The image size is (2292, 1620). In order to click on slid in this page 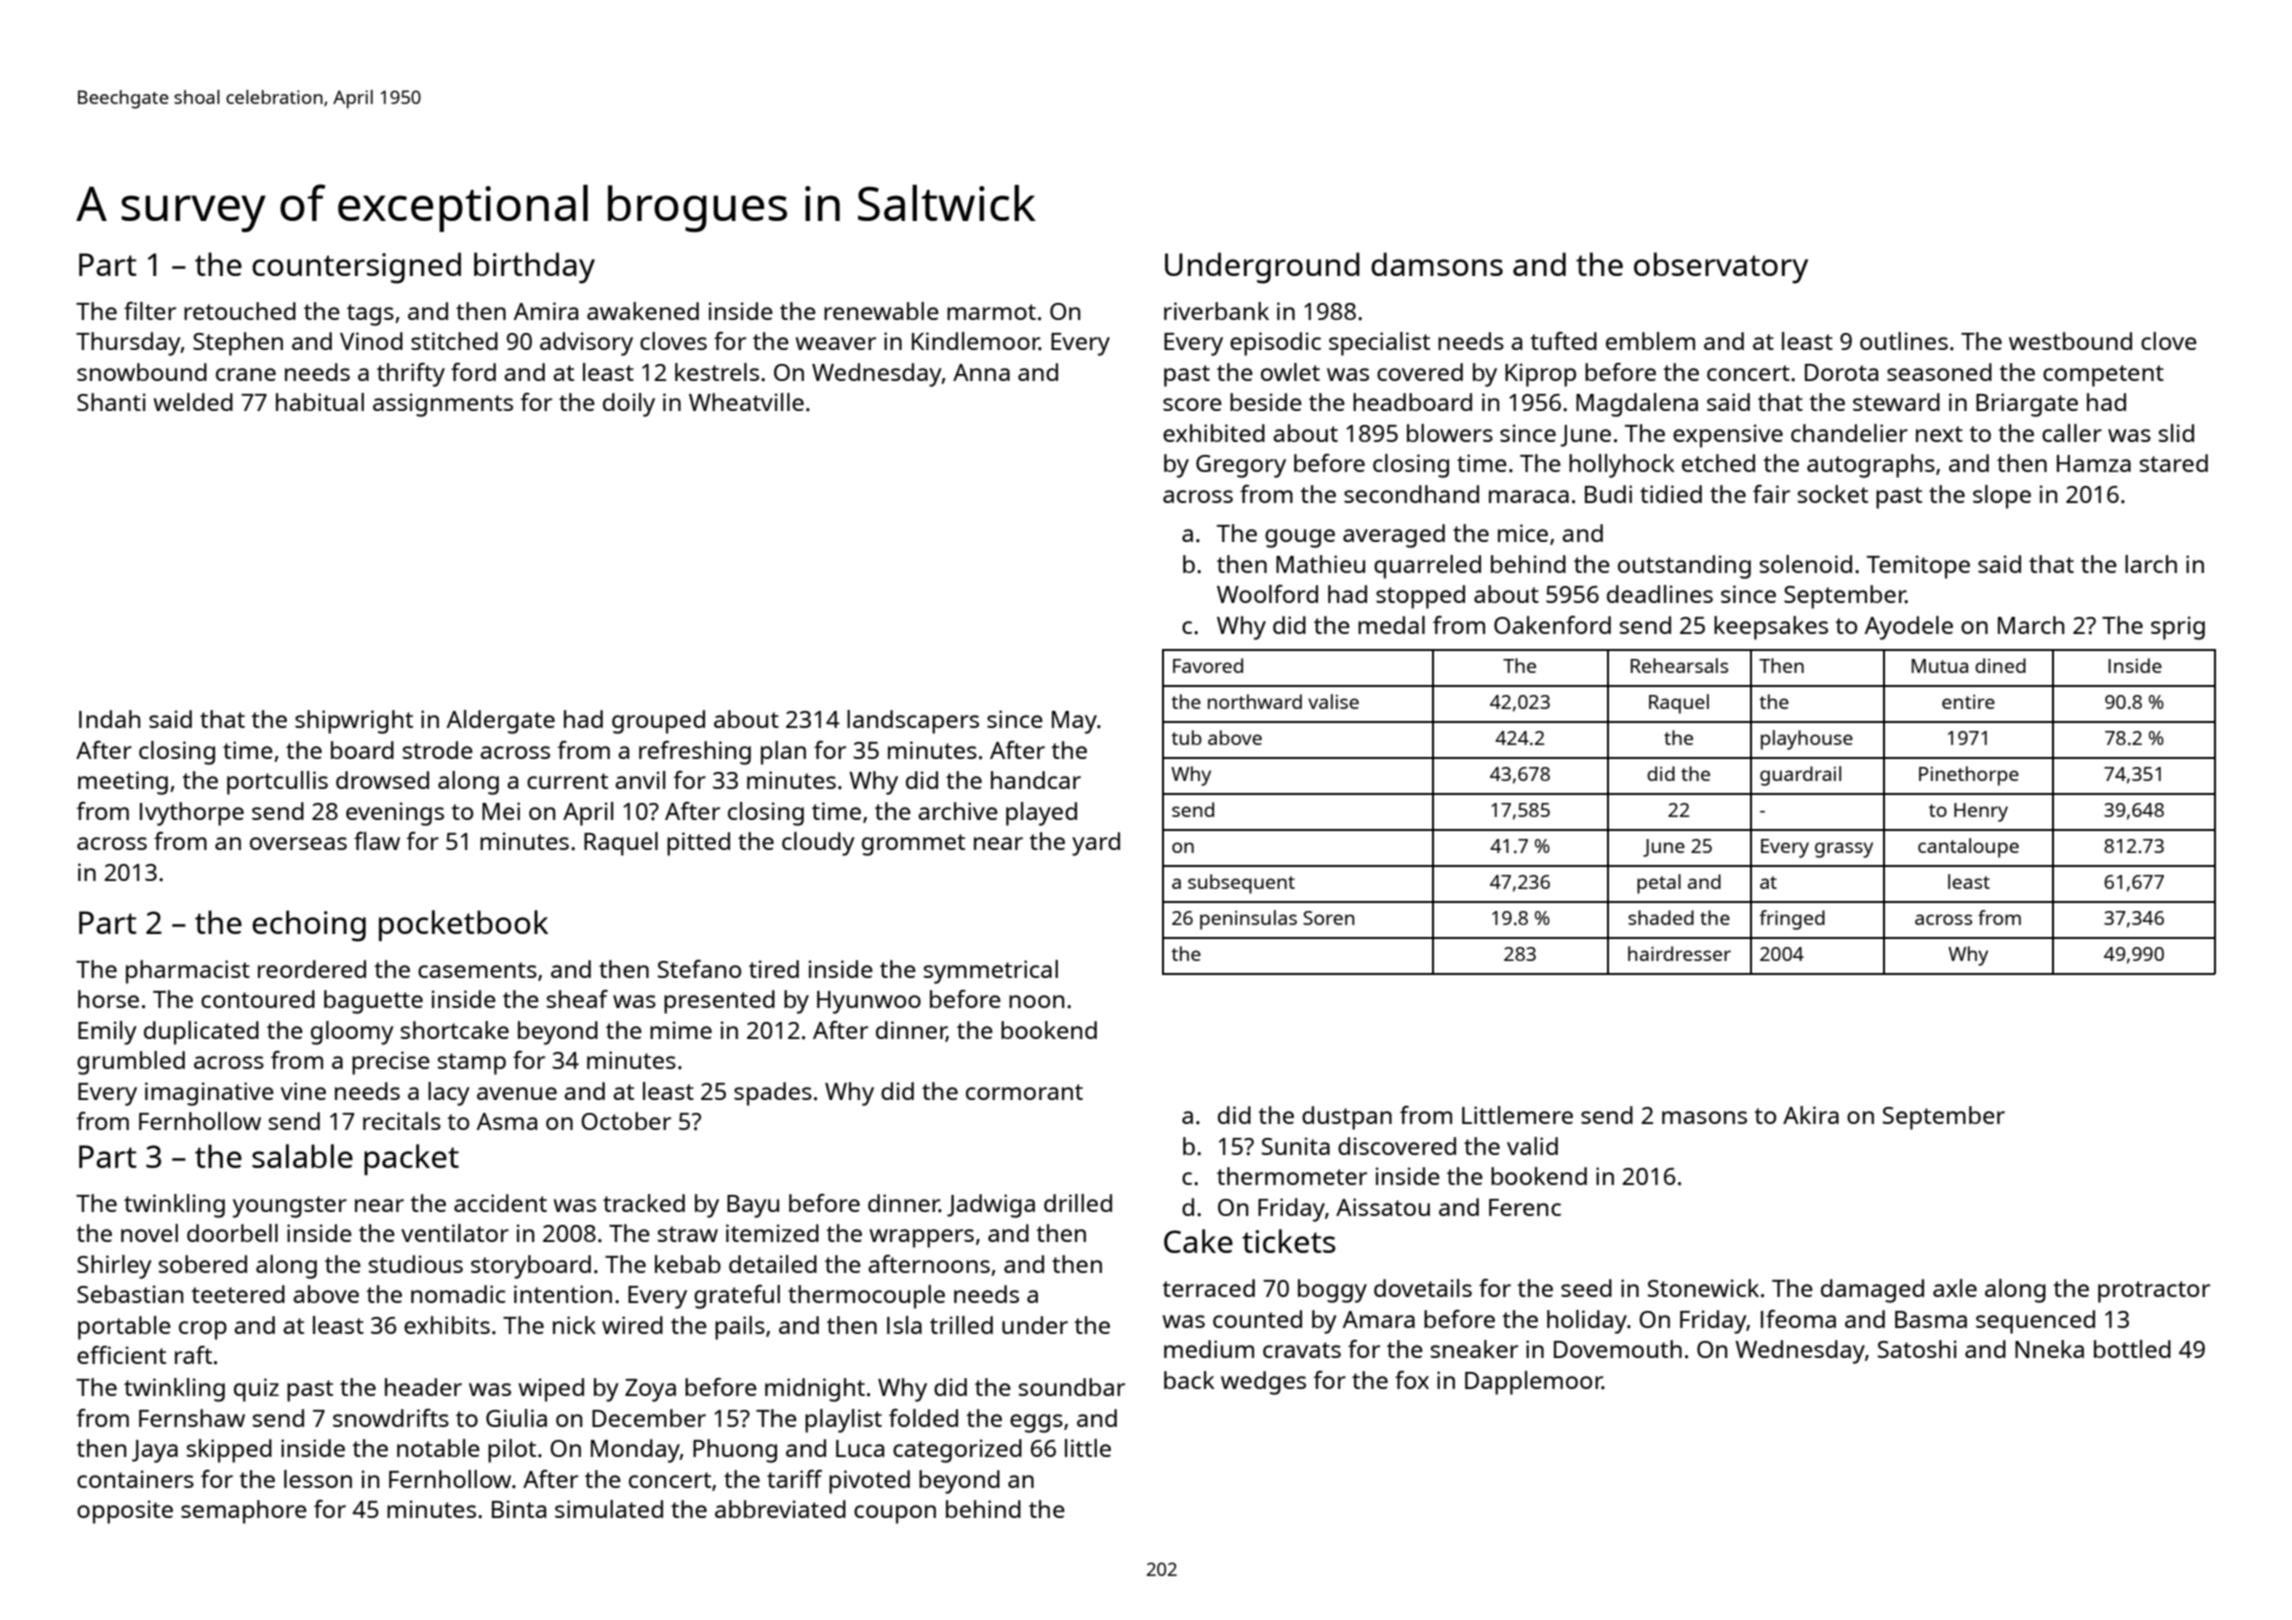, I will do `click(2176, 433)`.
